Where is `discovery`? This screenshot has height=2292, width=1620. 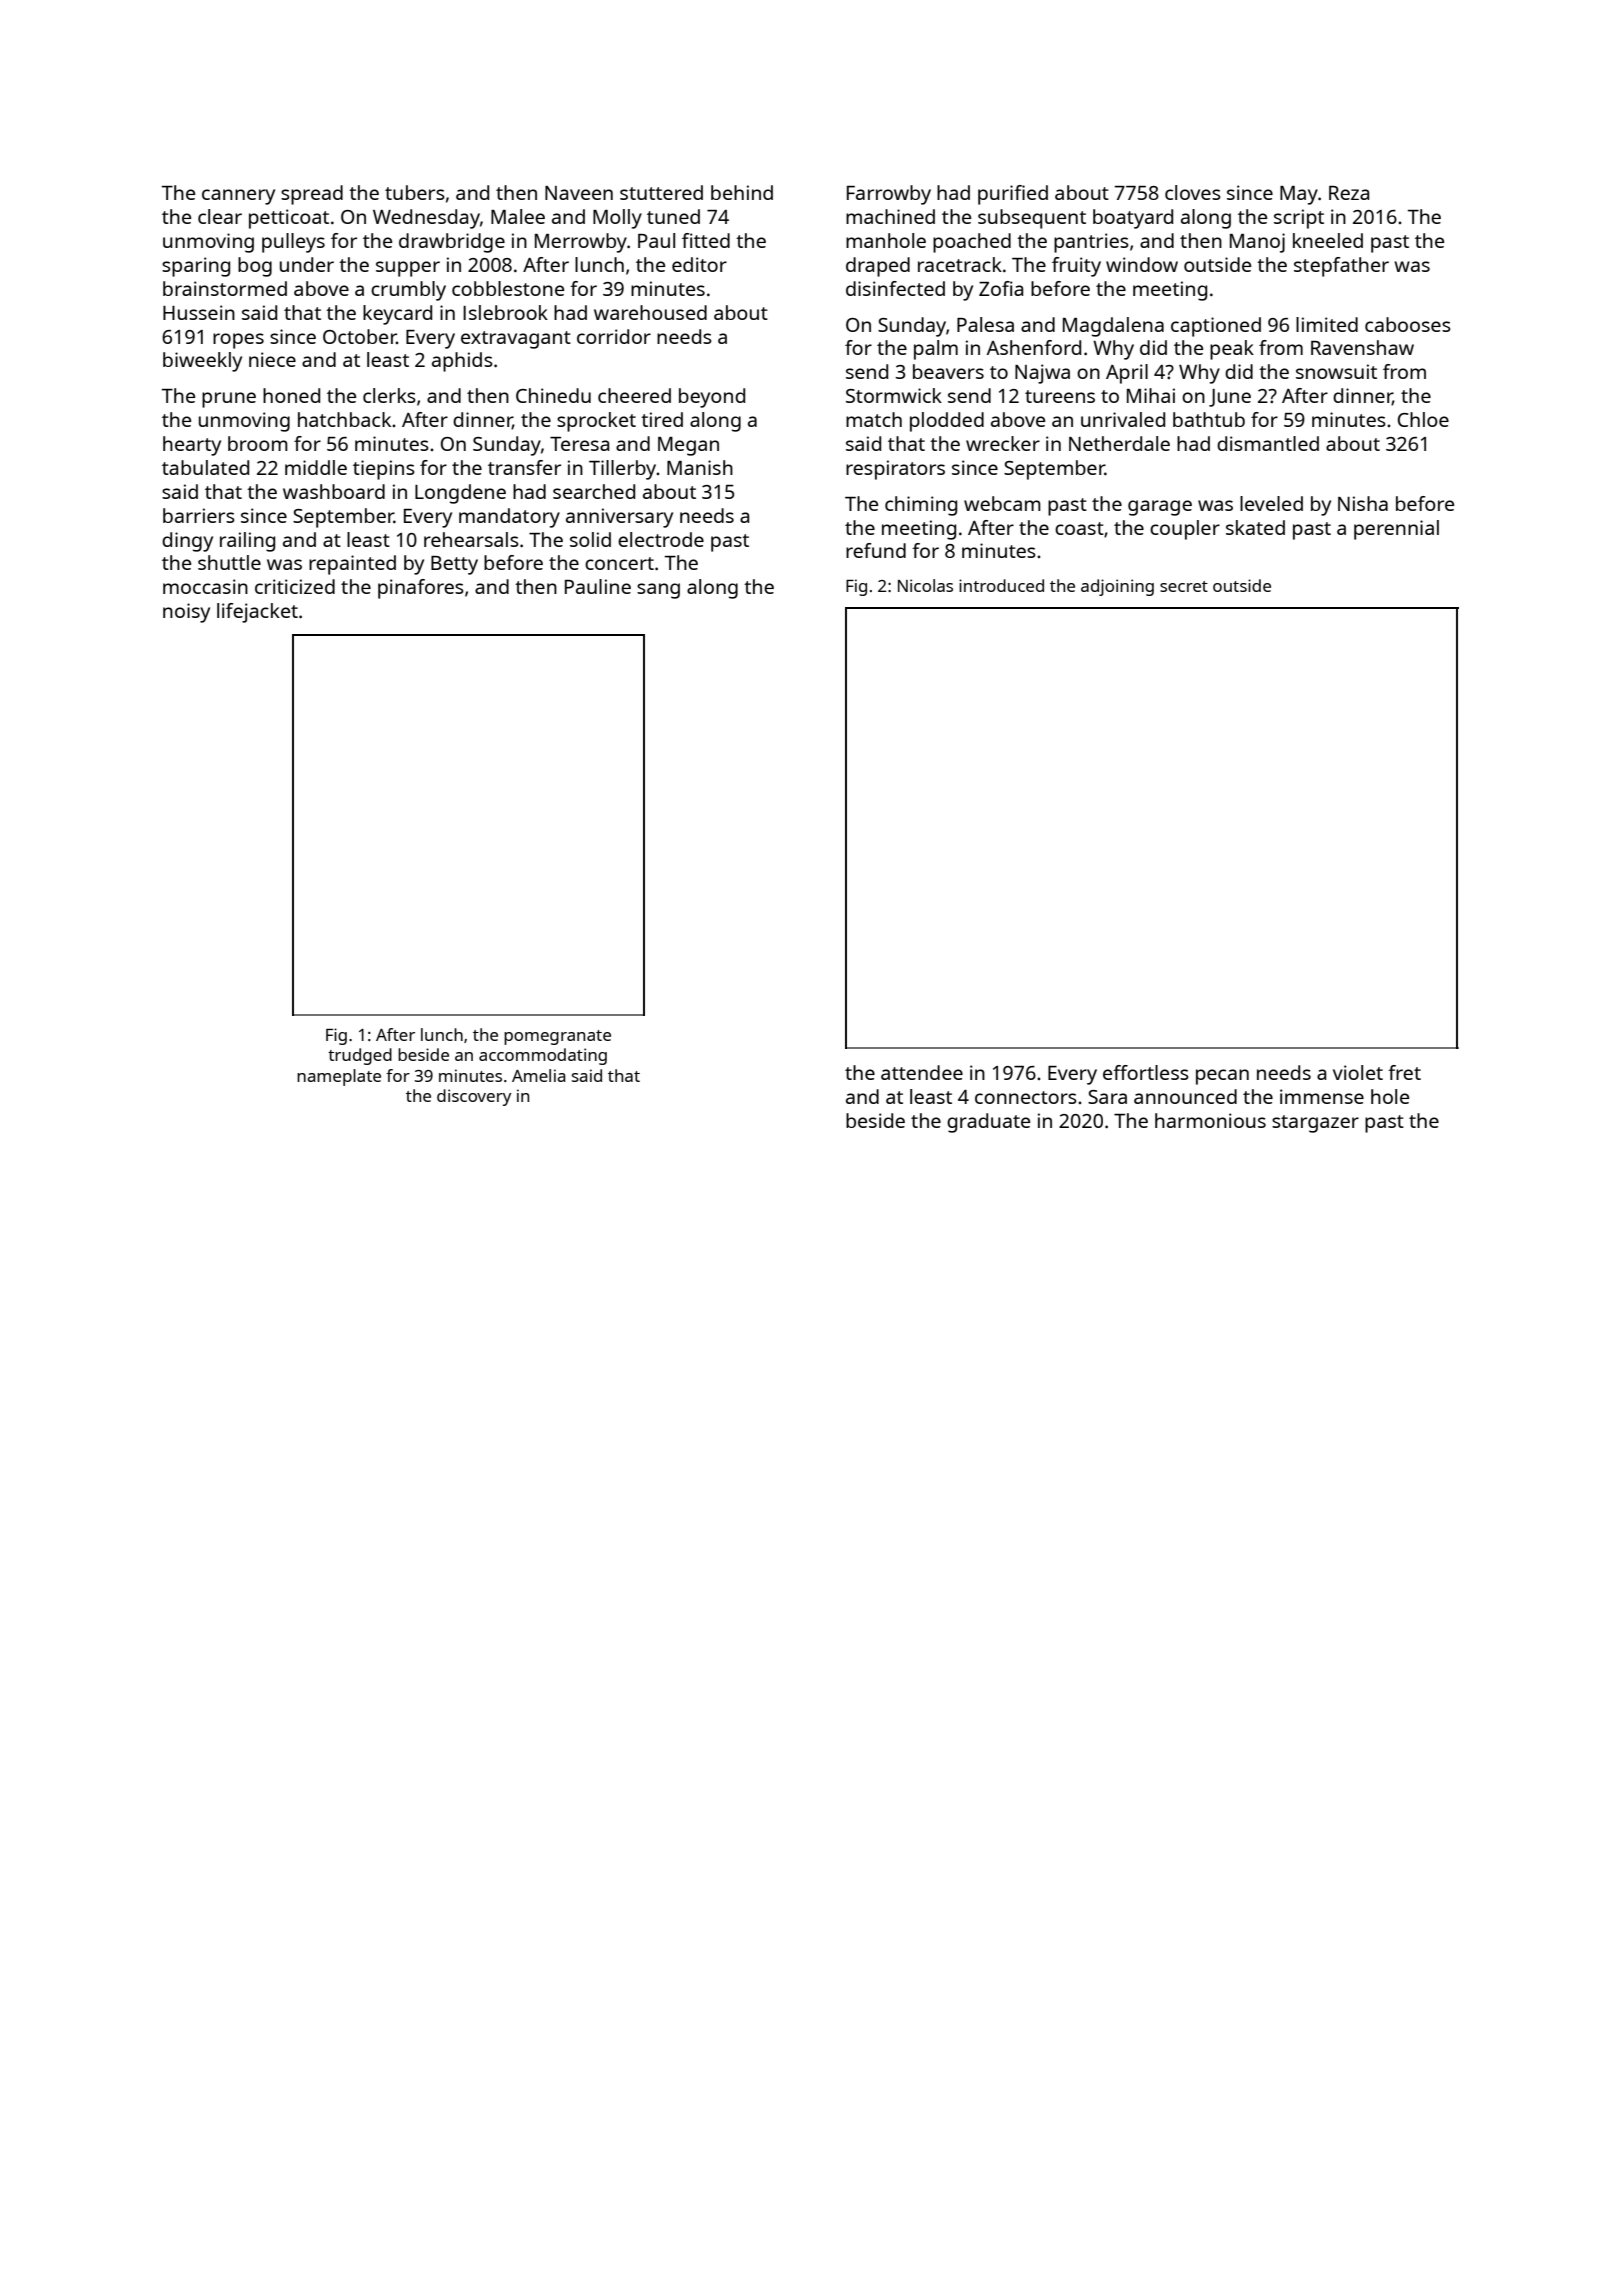 discovery is located at coordinates (474, 1097).
